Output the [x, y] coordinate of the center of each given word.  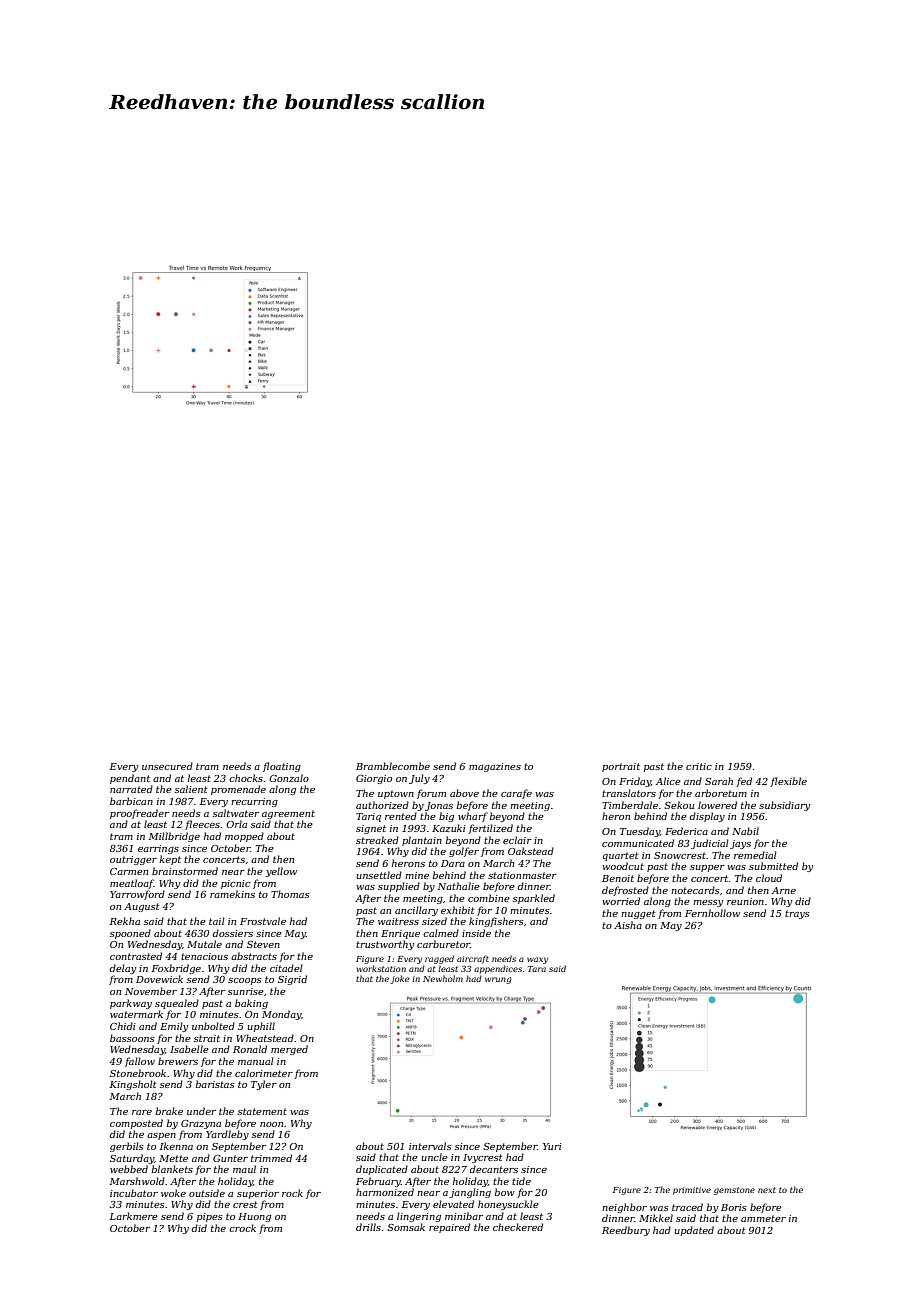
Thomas [290, 894]
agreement [288, 814]
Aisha [628, 925]
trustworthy [385, 945]
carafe [516, 794]
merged [289, 1050]
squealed [177, 1004]
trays [797, 914]
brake [169, 1111]
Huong [254, 1217]
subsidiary [784, 806]
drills [368, 1227]
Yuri [552, 1146]
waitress [398, 921]
